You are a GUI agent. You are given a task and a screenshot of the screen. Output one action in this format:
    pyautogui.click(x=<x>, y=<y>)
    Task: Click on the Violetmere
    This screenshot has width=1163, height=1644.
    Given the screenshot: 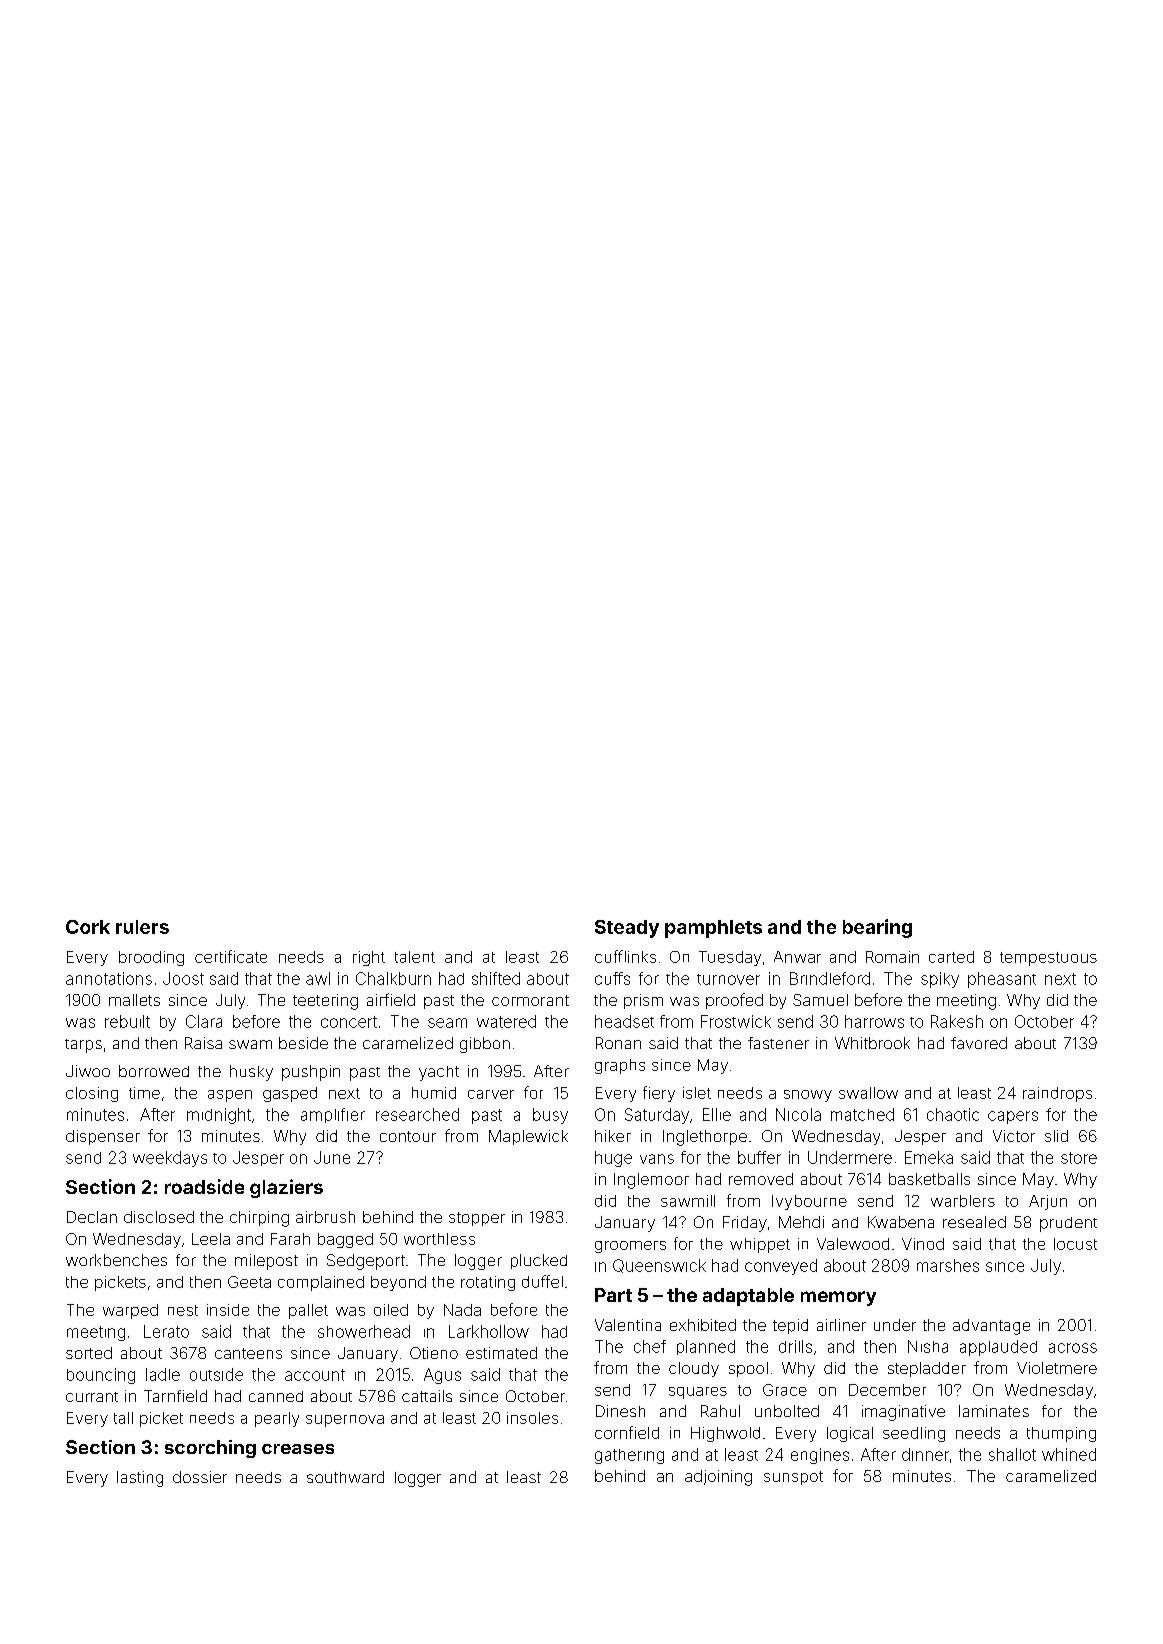 What is the action you would take?
    pyautogui.click(x=1057, y=1368)
